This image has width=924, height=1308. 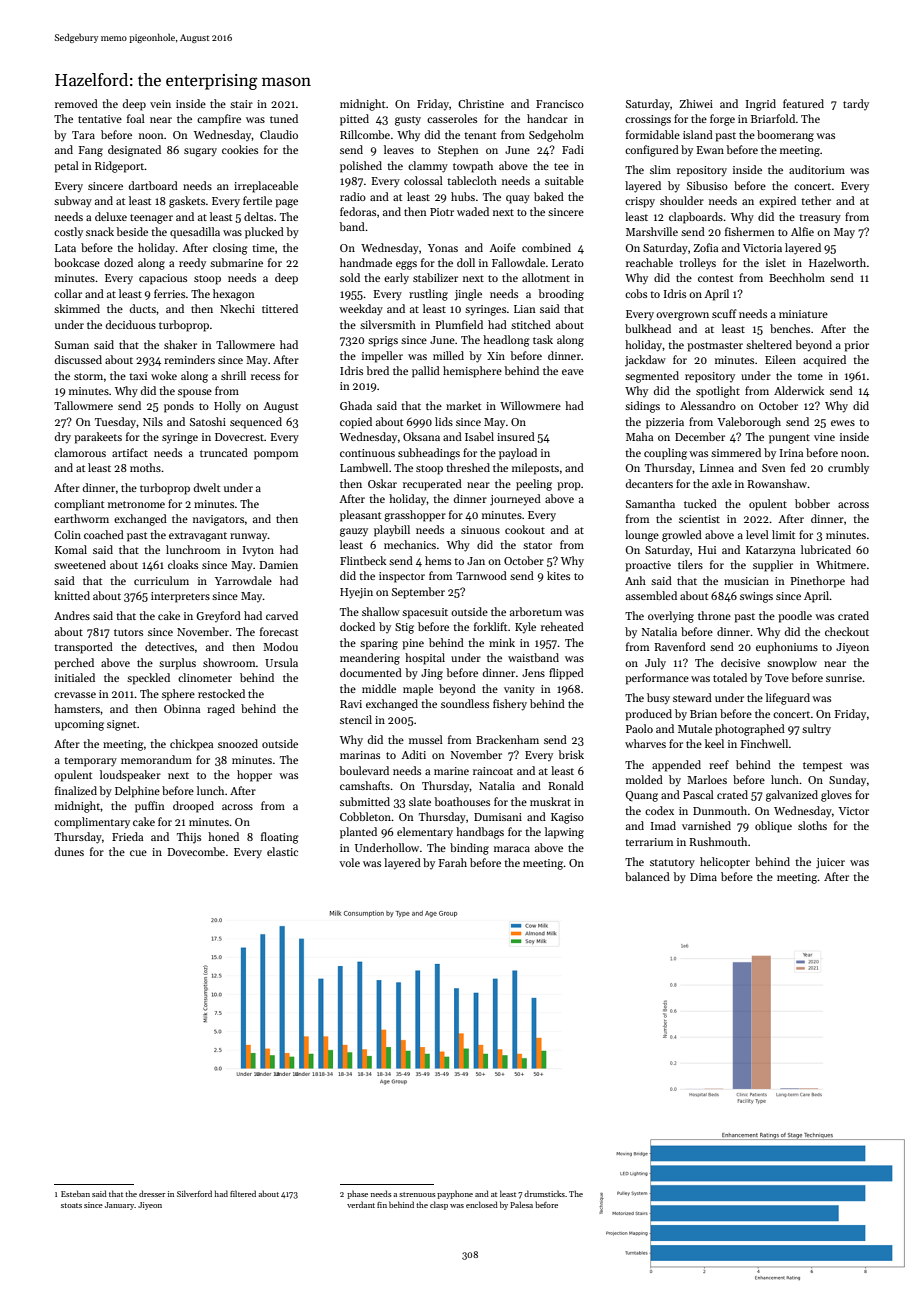 What do you see at coordinates (91, 151) in the image?
I see `Fang` at bounding box center [91, 151].
